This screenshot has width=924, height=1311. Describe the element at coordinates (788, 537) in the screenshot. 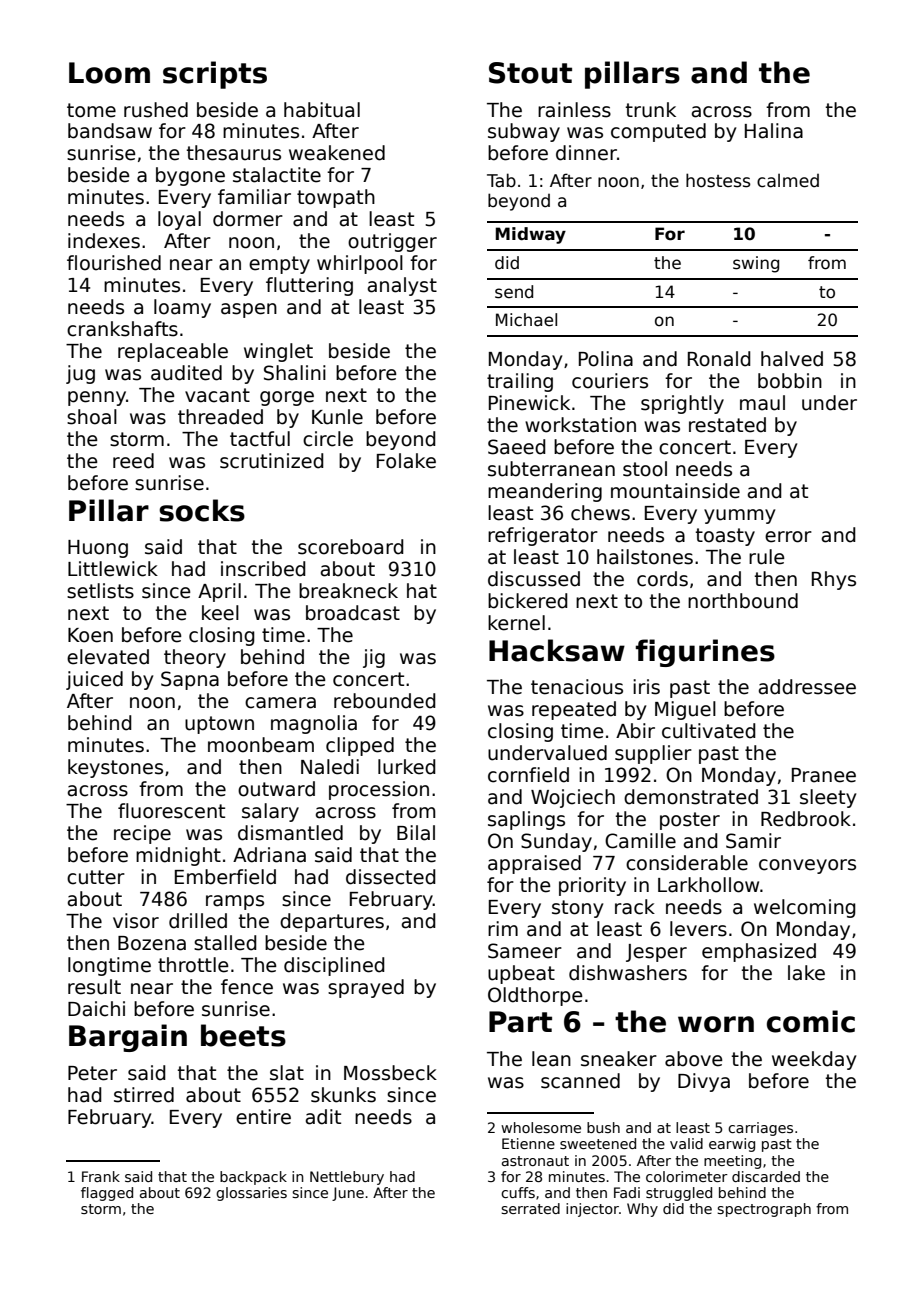

I see `error` at that location.
